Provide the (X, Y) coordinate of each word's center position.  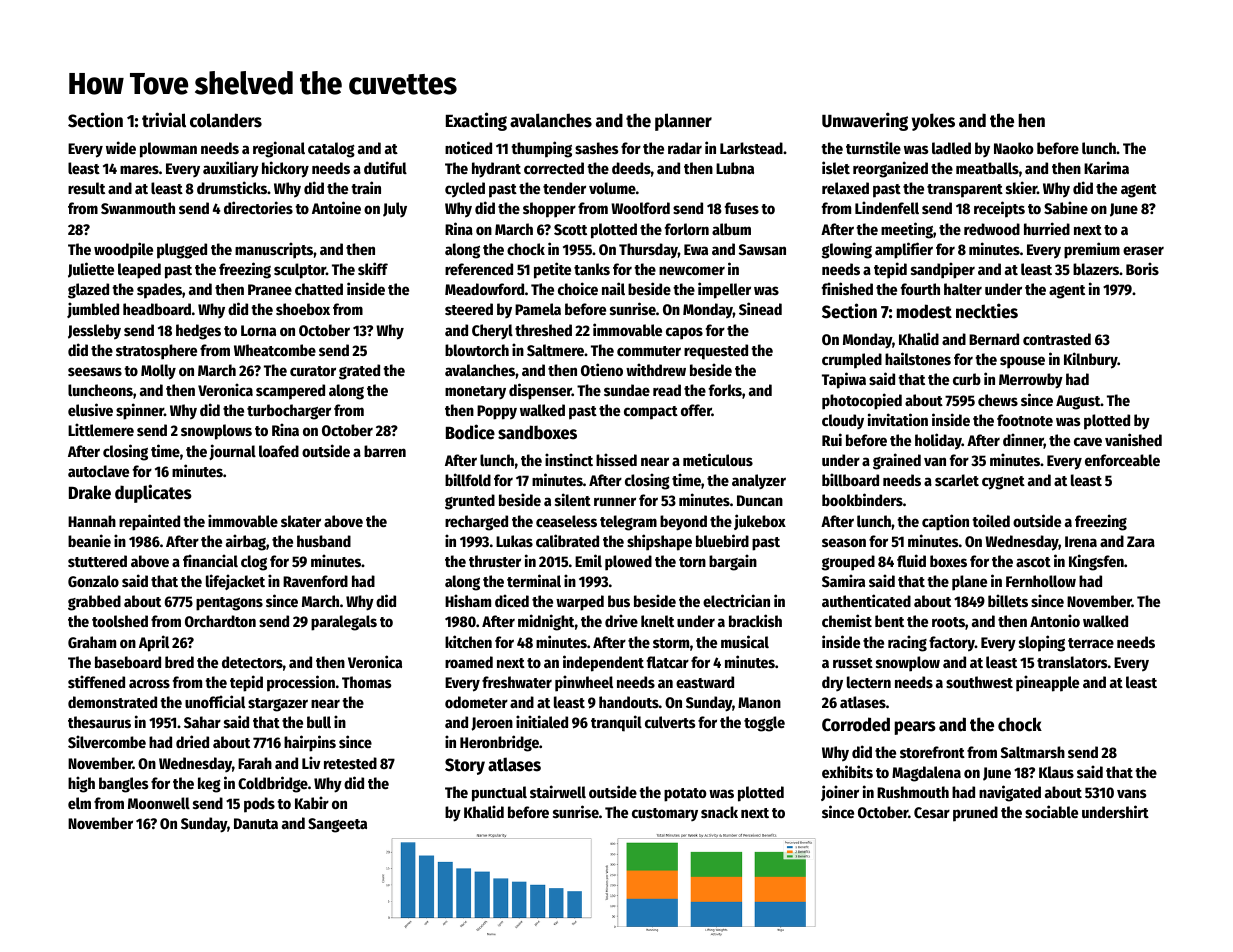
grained (897, 461)
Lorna (258, 330)
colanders (226, 120)
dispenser (540, 391)
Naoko (1014, 148)
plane (969, 583)
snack (719, 812)
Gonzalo (93, 581)
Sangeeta (337, 825)
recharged (476, 523)
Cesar (932, 812)
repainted (149, 522)
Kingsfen (1096, 562)
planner (683, 122)
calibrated (567, 540)
